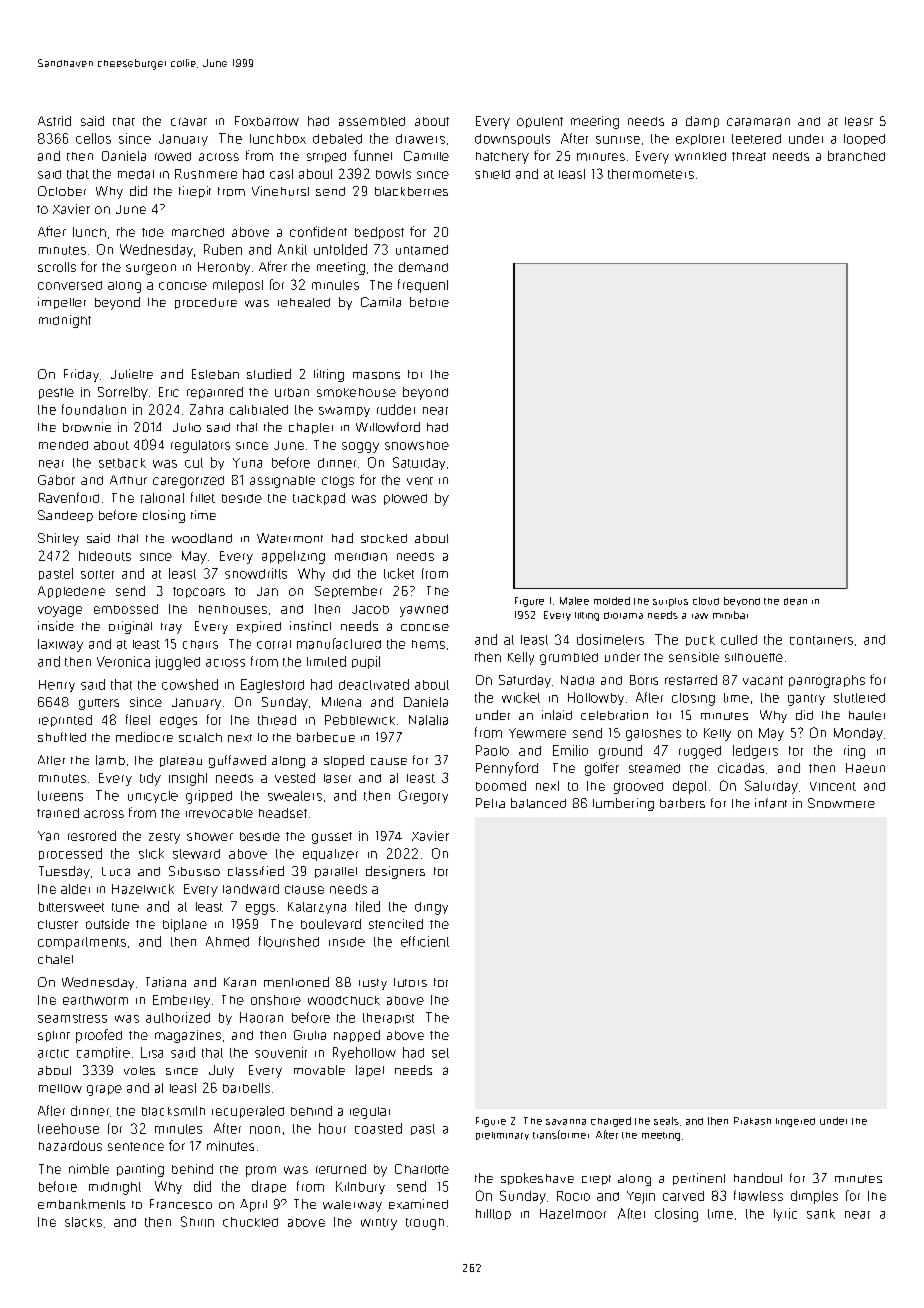 This screenshot has width=924, height=1308. I want to click on unicycle, so click(153, 797).
